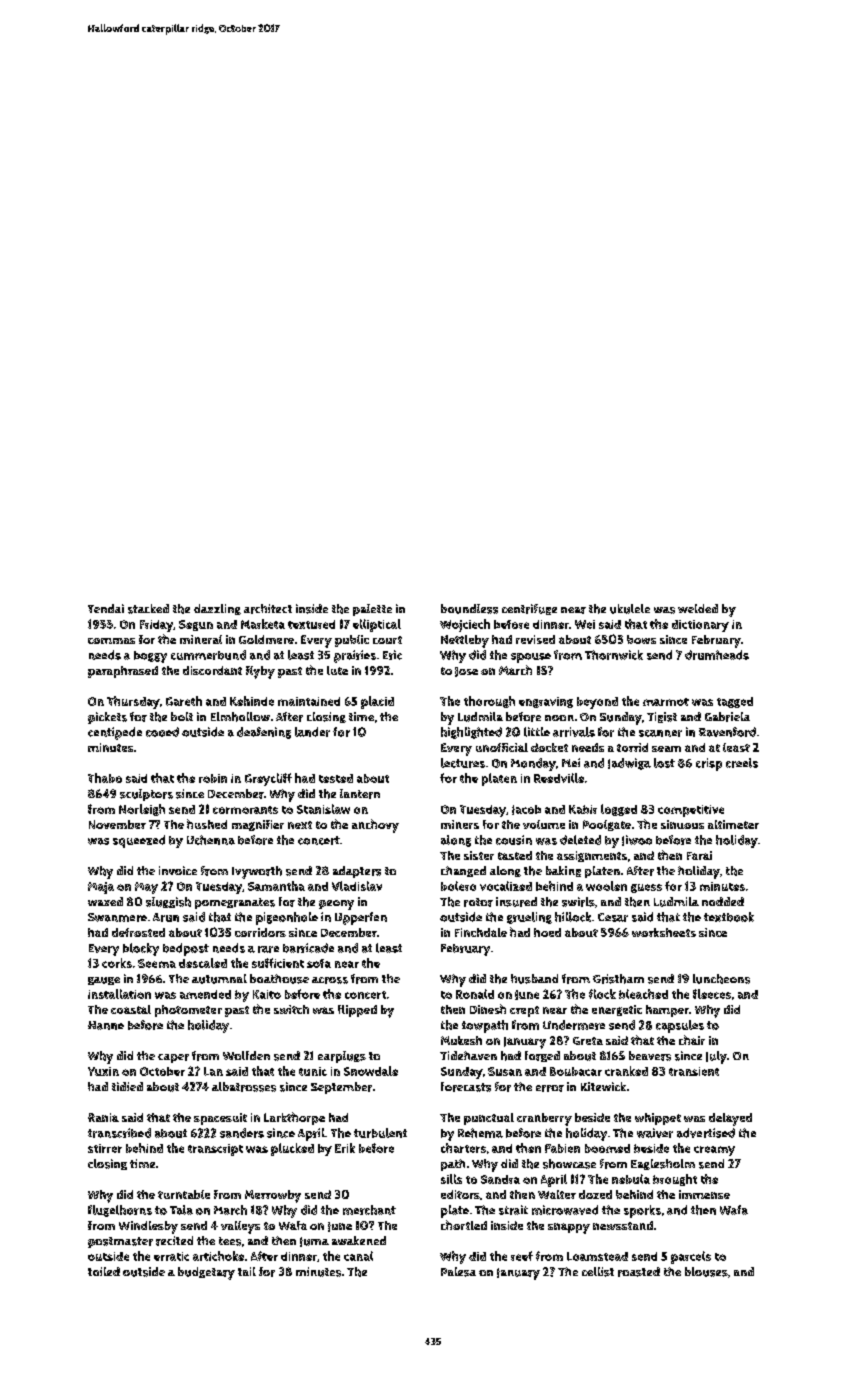 This page has height=1400, width=849. Describe the element at coordinates (458, 1272) in the page. I see `Palesa` at that location.
